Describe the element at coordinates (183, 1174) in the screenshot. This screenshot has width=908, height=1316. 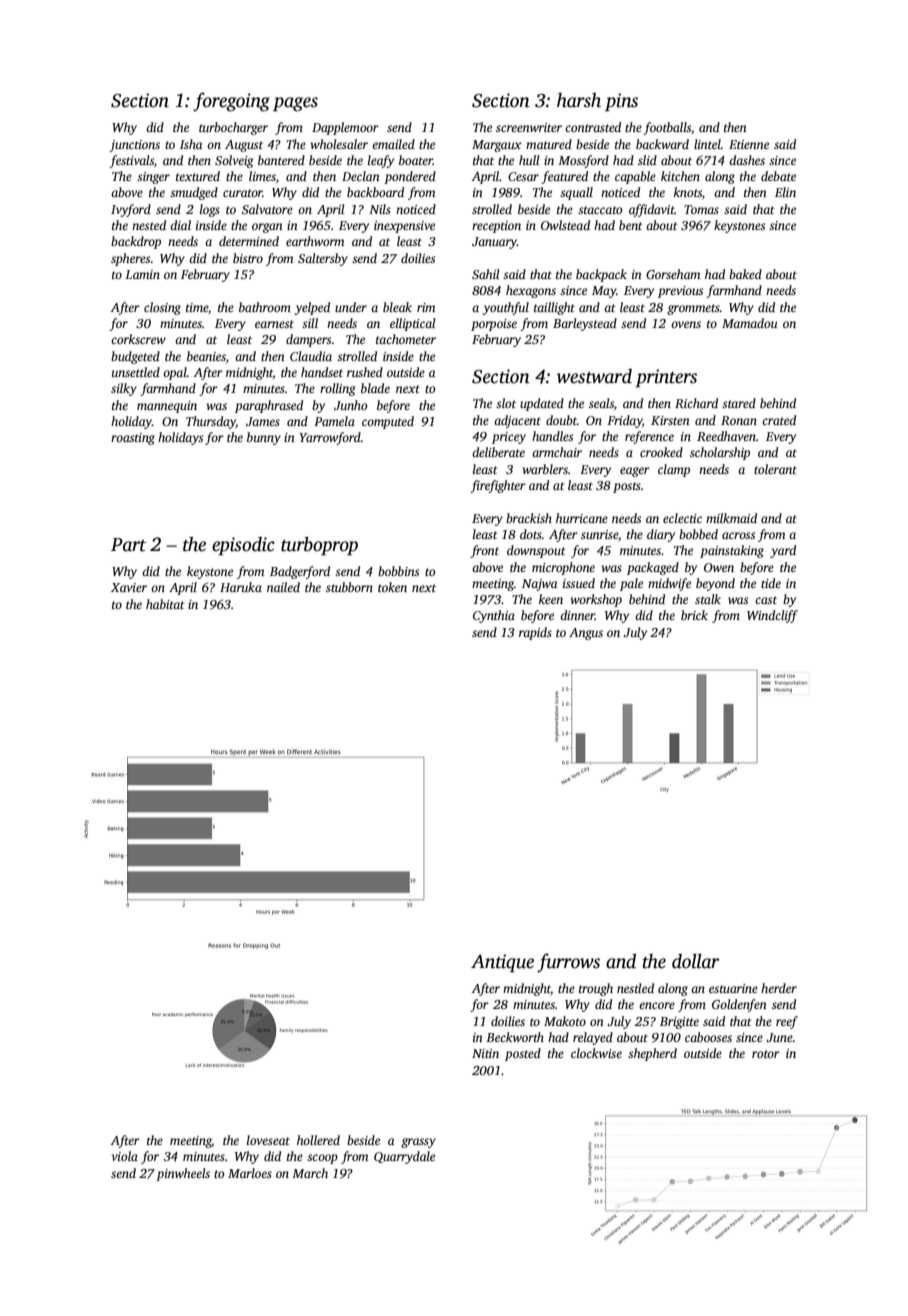
I see `pinwheels` at that location.
